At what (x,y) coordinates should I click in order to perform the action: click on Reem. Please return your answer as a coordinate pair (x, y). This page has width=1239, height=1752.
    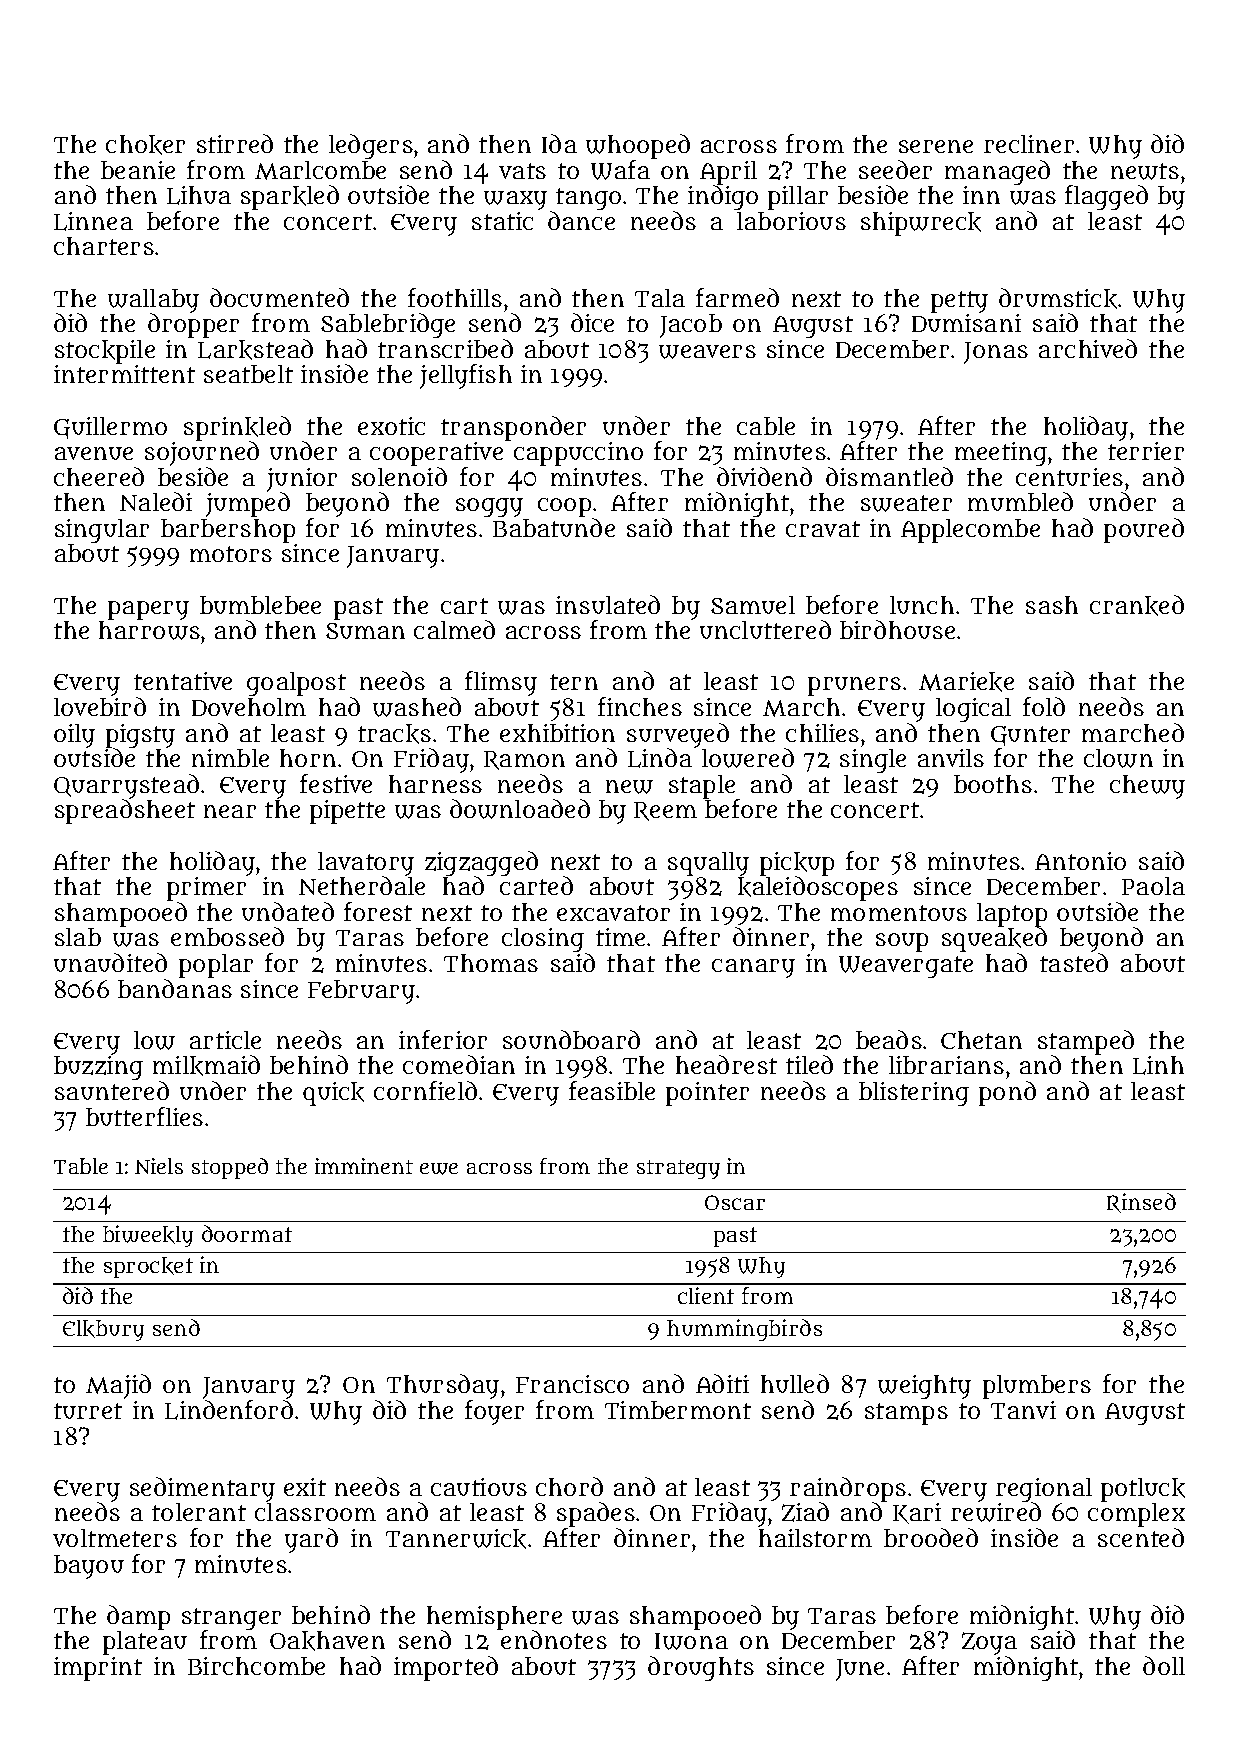
    Looking at the image, I should click on (665, 811).
